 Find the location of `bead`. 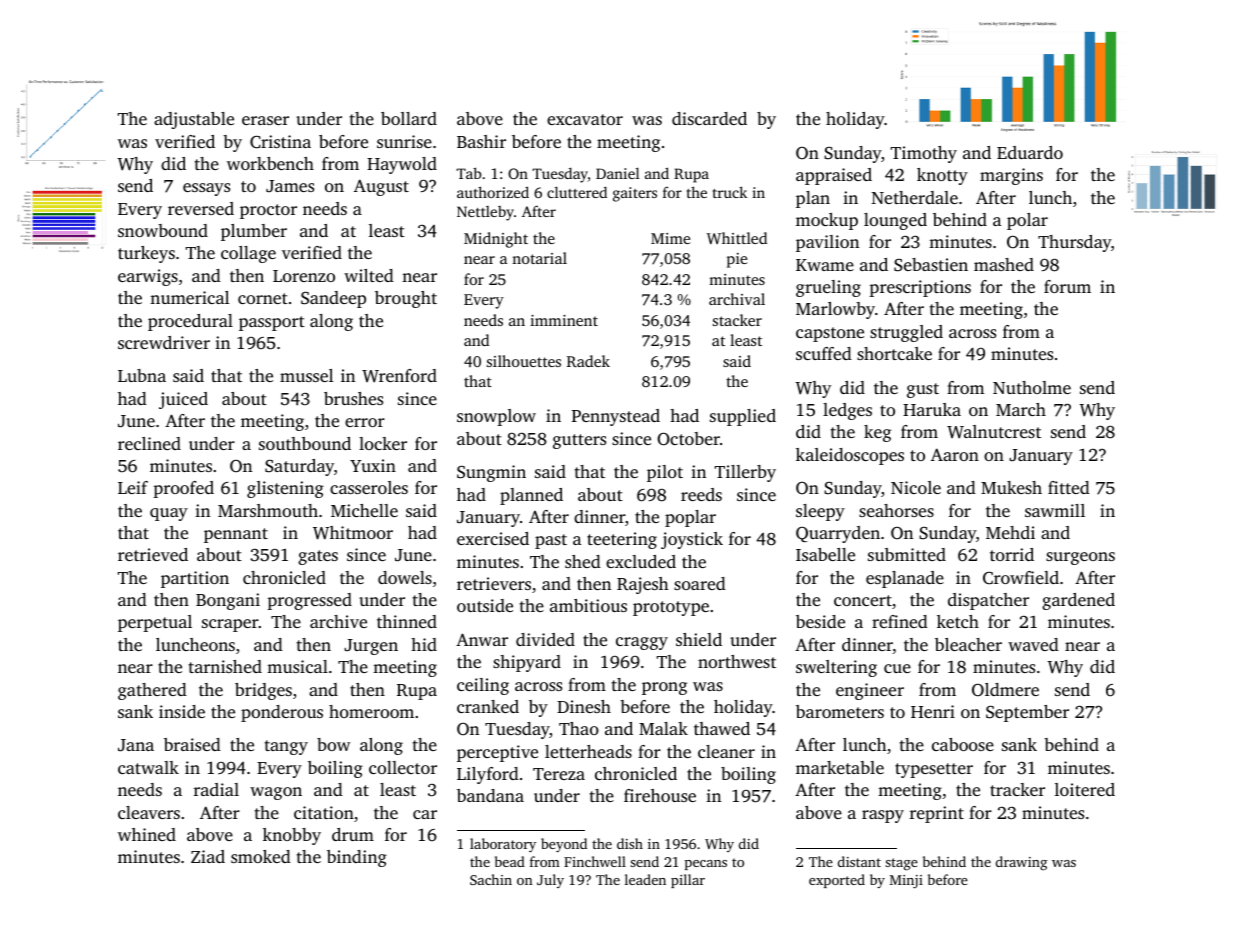

bead is located at coordinates (510, 861).
